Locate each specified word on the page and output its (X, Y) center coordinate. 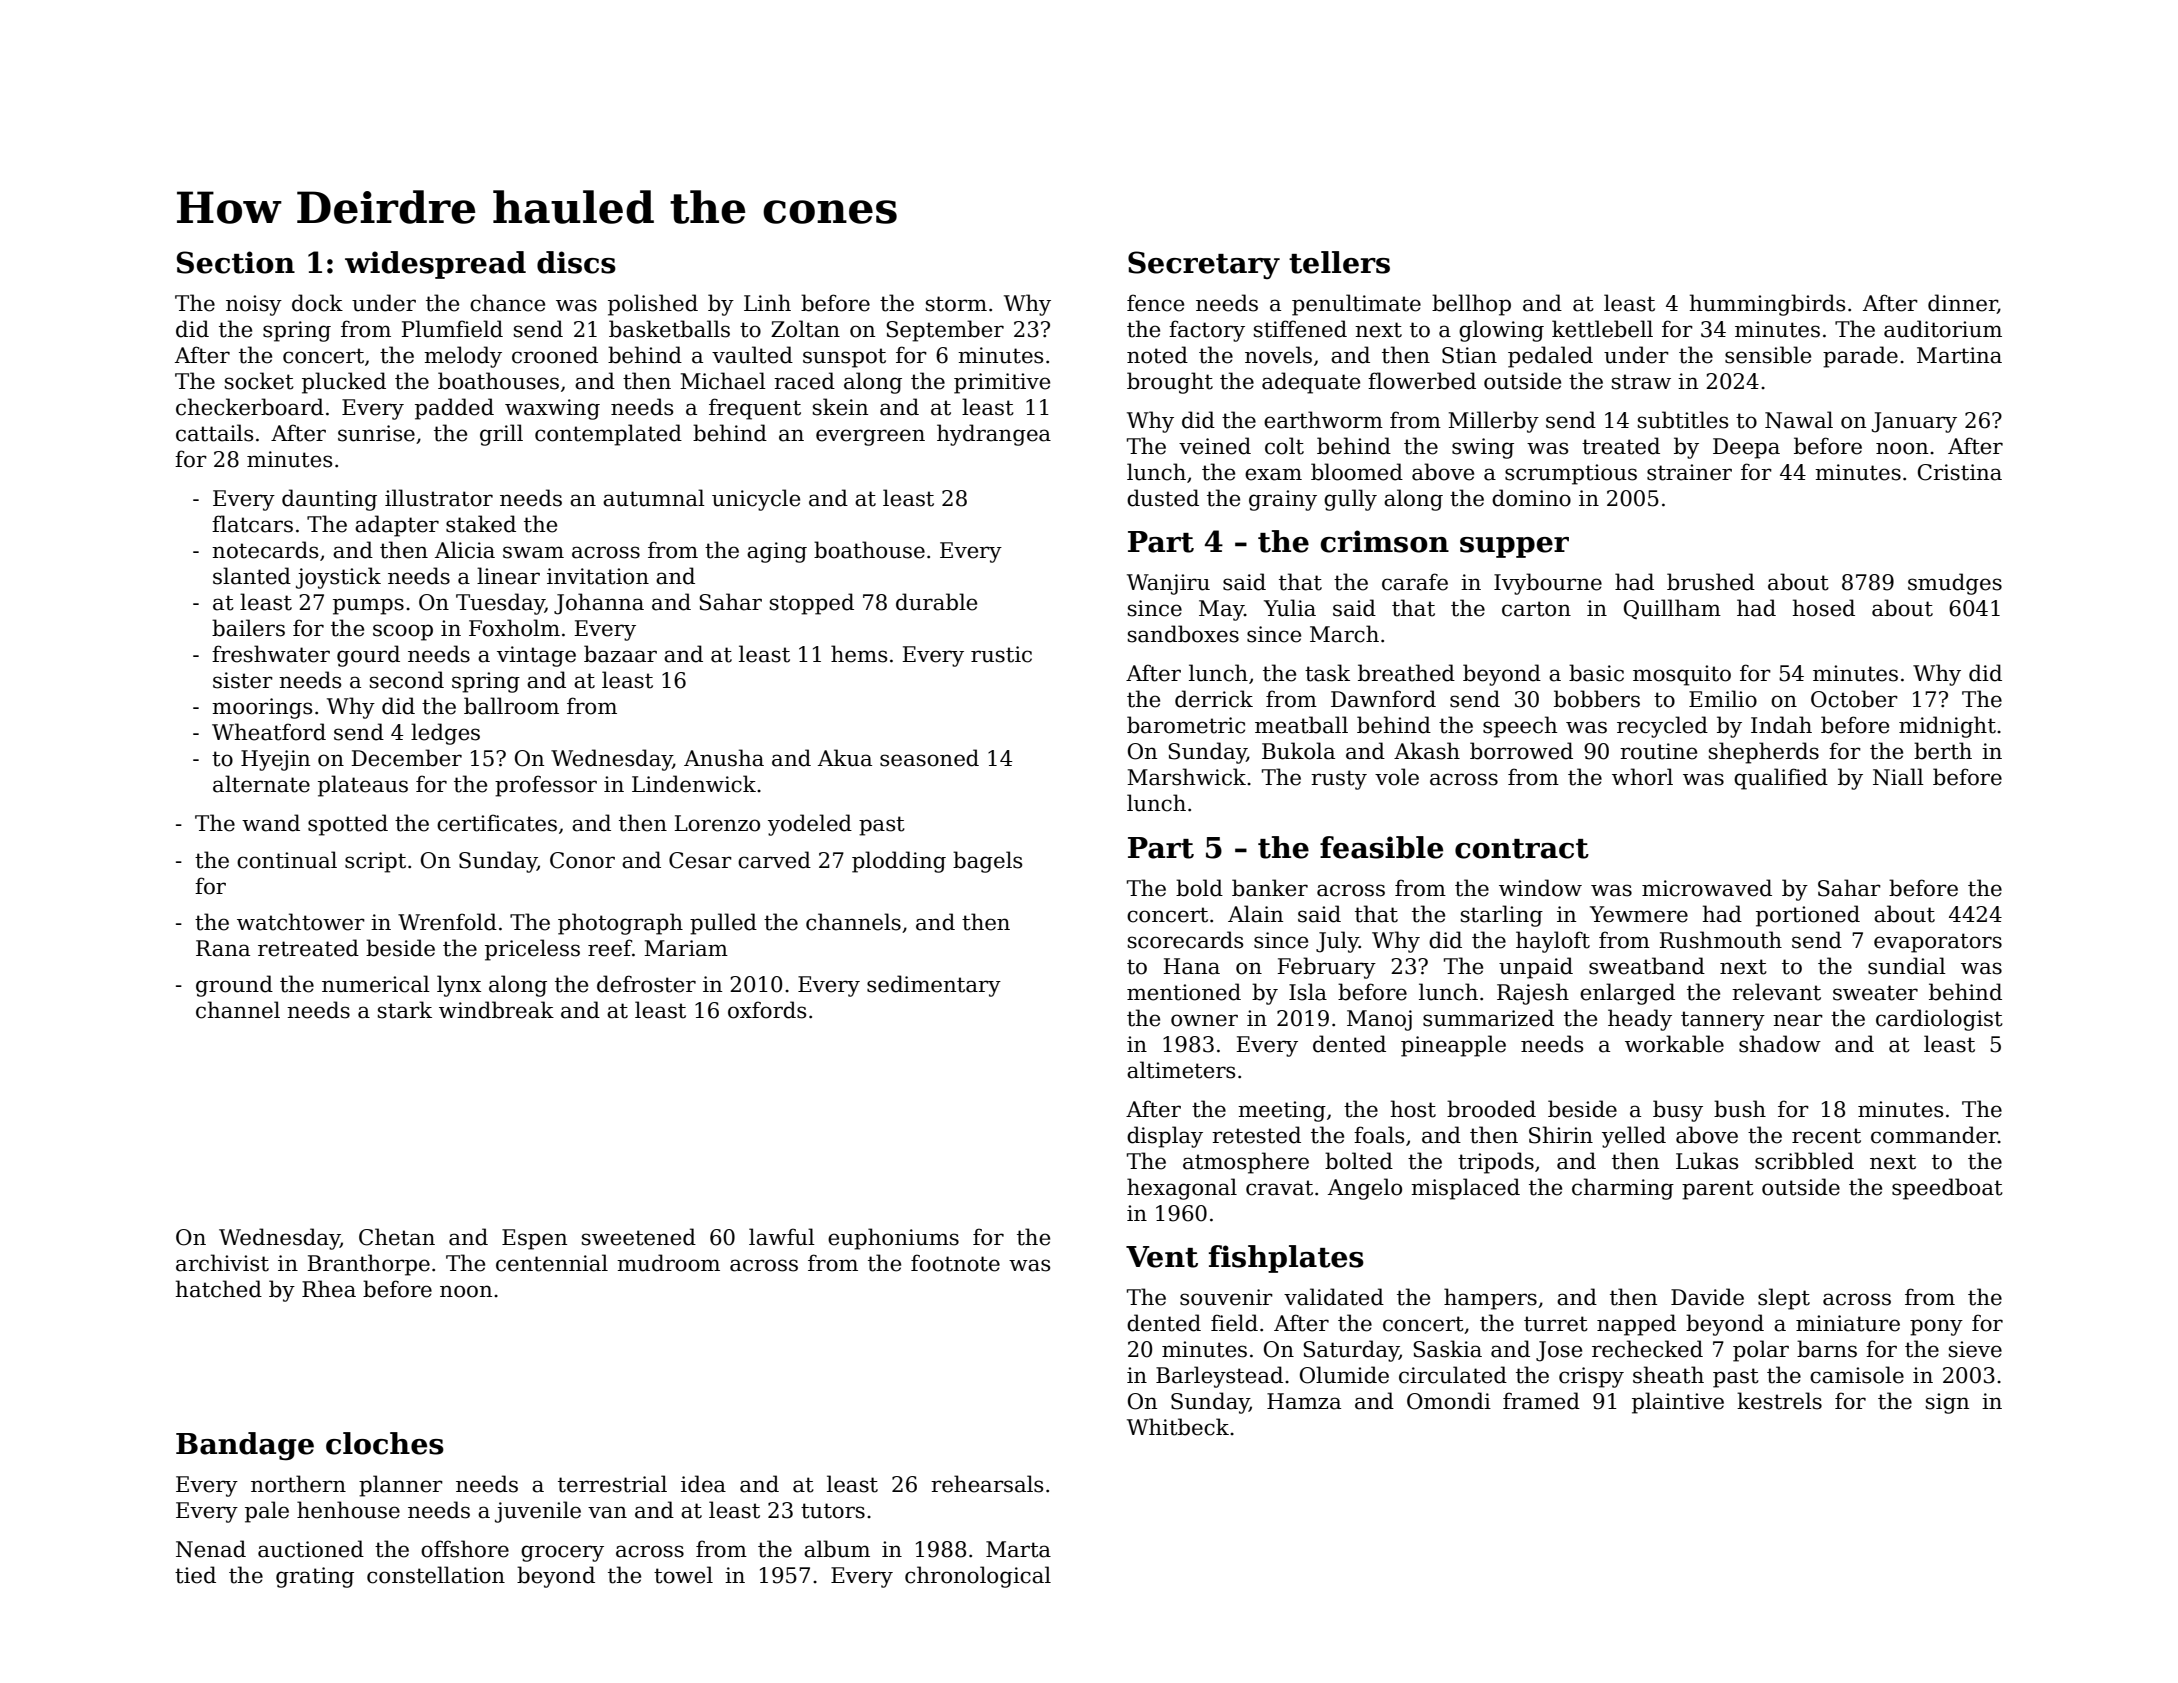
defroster (646, 984)
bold (1199, 888)
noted (1157, 355)
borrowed (1521, 751)
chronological (978, 1577)
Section (236, 262)
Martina (1959, 355)
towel (683, 1575)
